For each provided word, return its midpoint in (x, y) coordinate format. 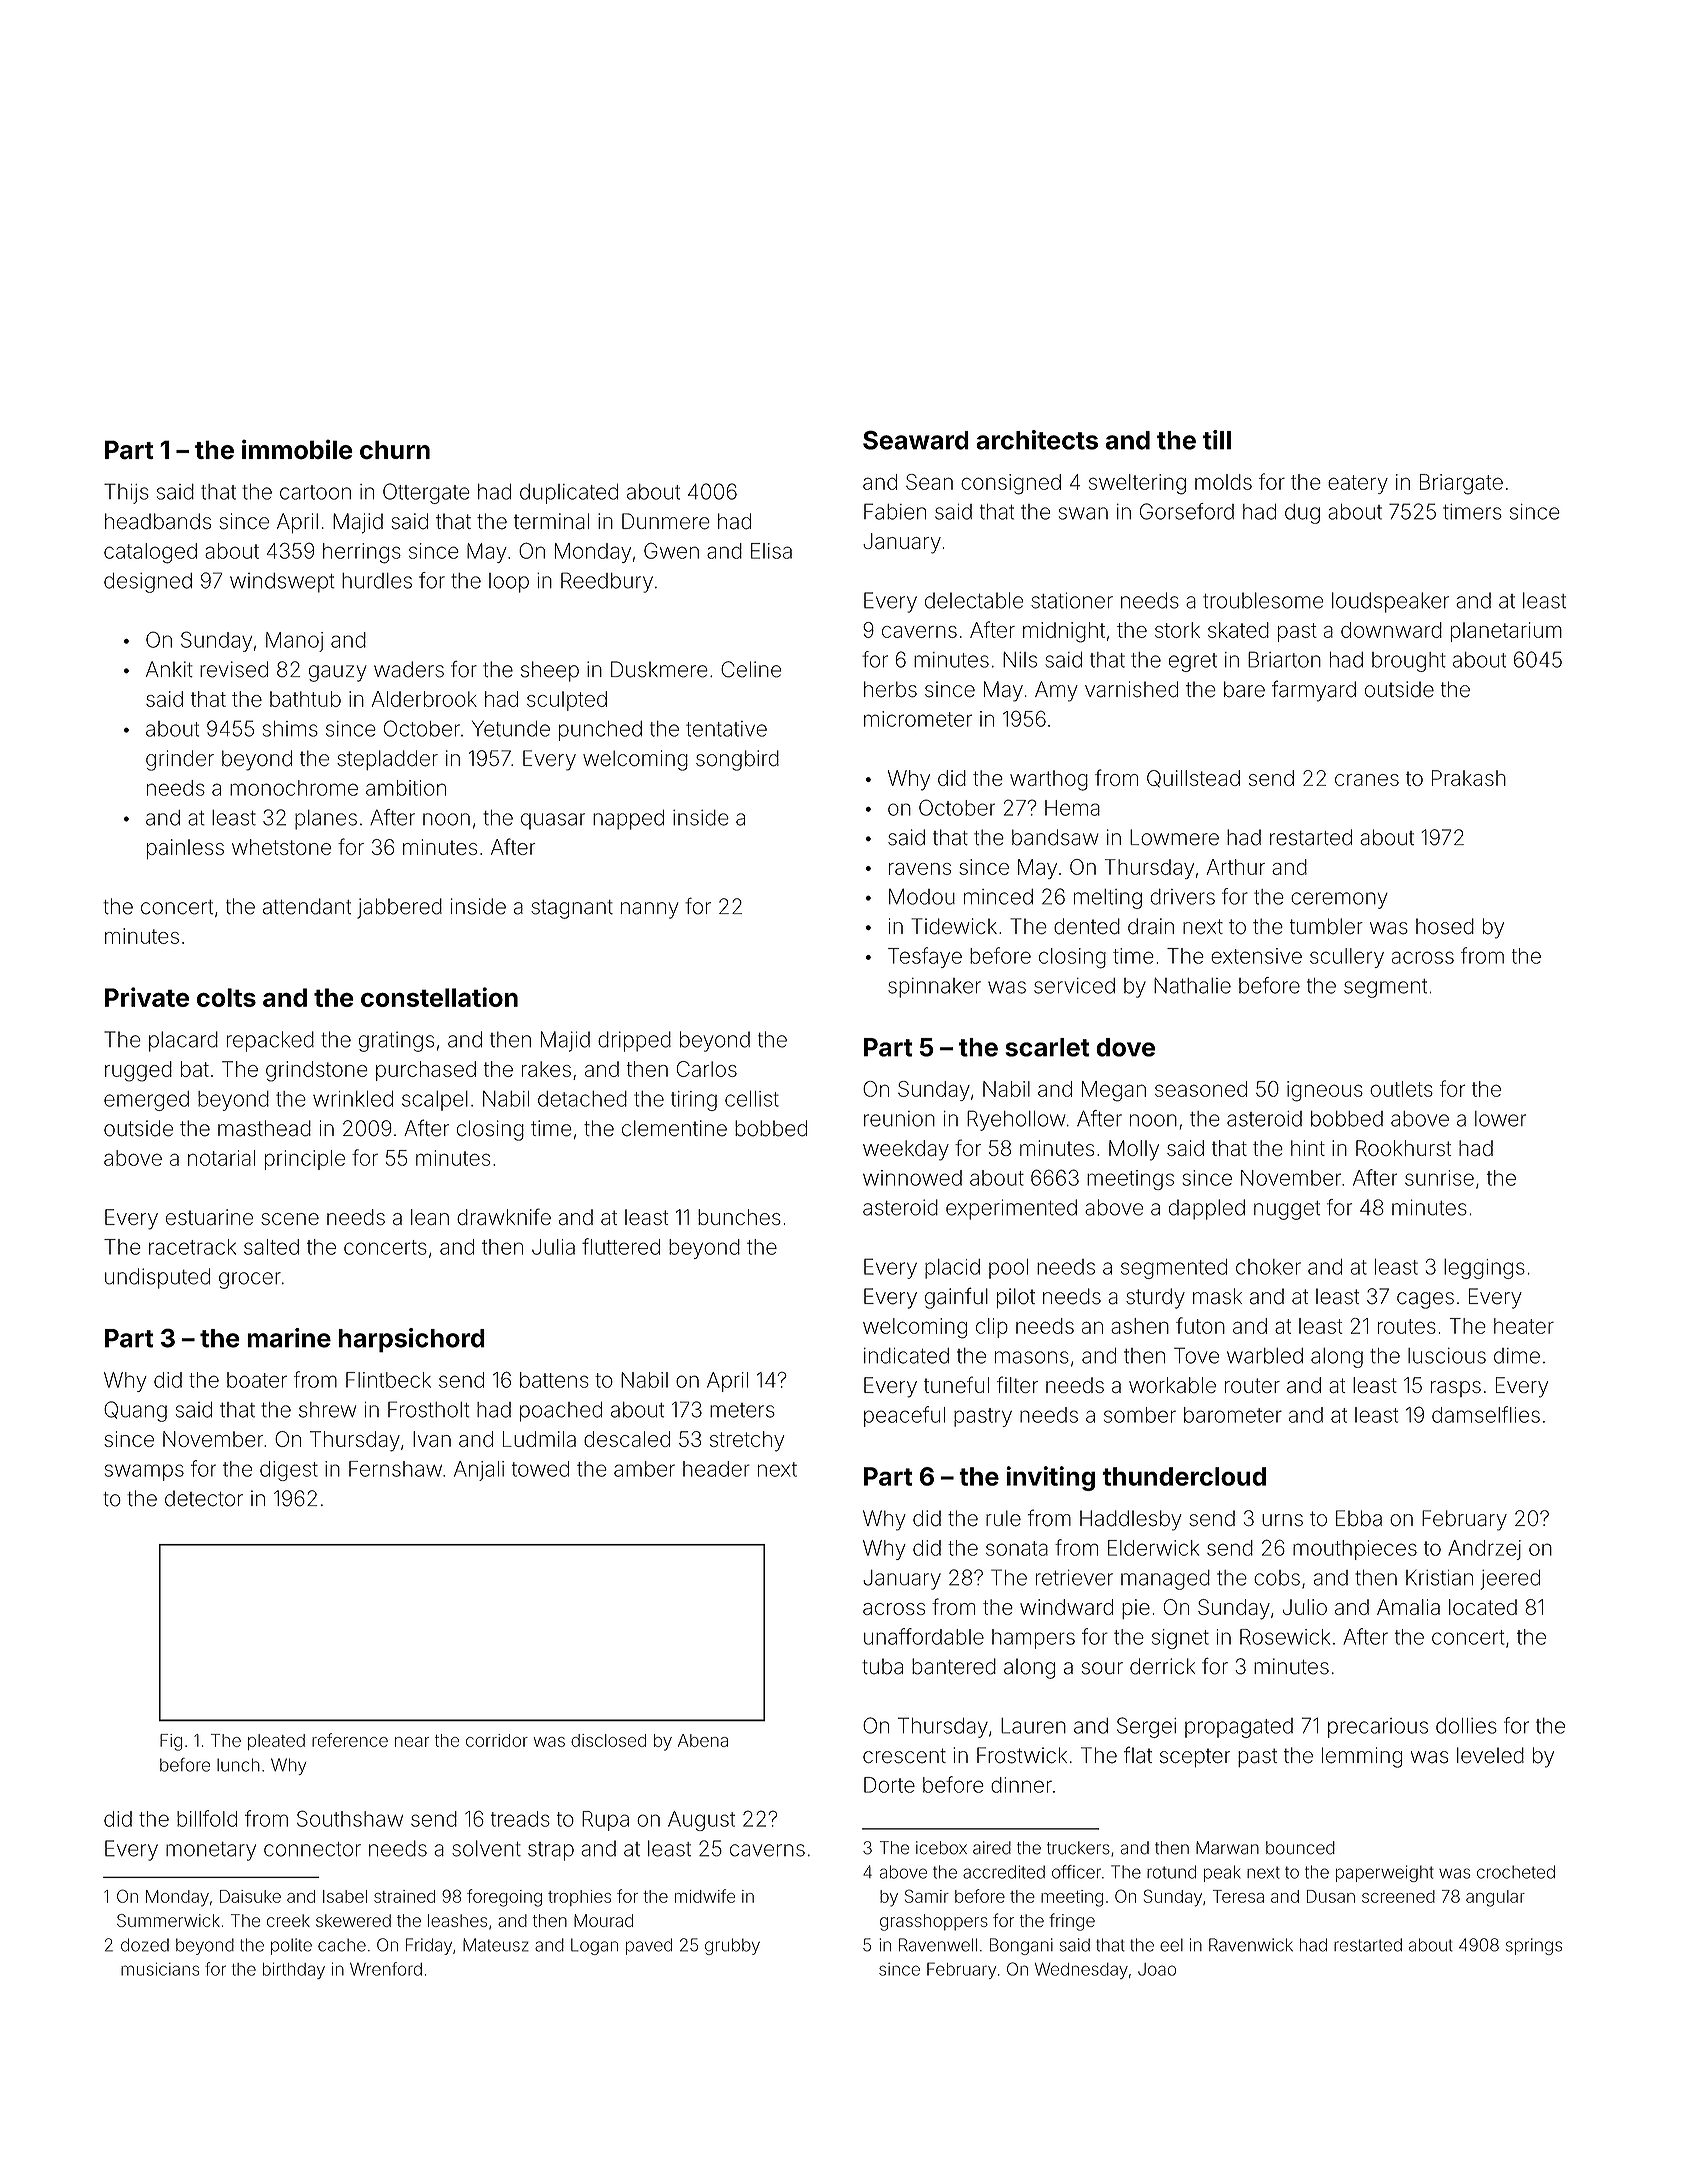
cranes (1367, 780)
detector (204, 1498)
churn (395, 450)
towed (540, 1469)
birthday (294, 1971)
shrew (327, 1410)
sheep (550, 671)
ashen (1140, 1326)
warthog (1049, 780)
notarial (221, 1158)
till (1217, 440)
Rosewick (1285, 1637)
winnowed (912, 1178)
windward (1066, 1607)
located (1483, 1607)
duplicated (569, 494)
